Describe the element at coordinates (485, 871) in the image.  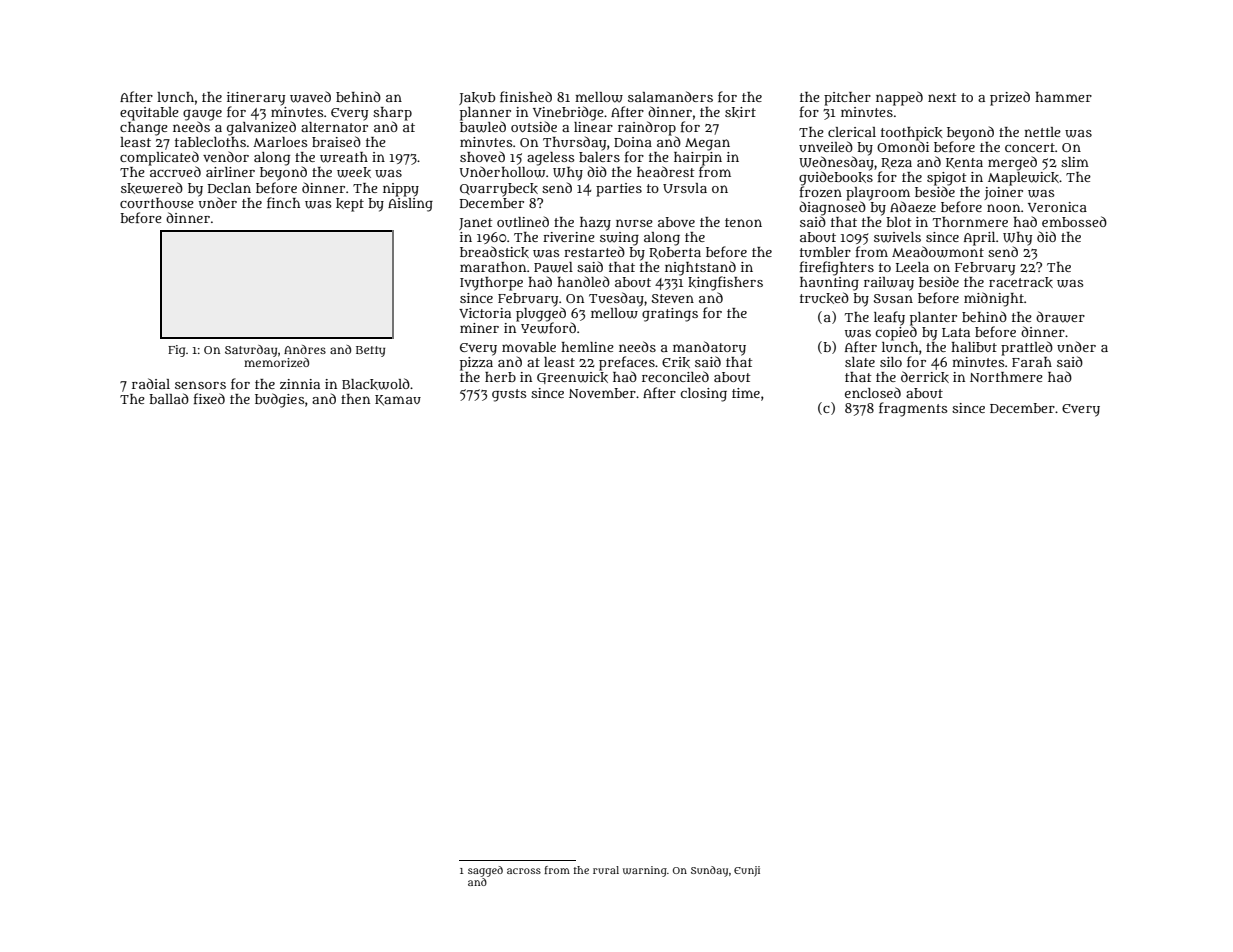
I see `sagged` at that location.
